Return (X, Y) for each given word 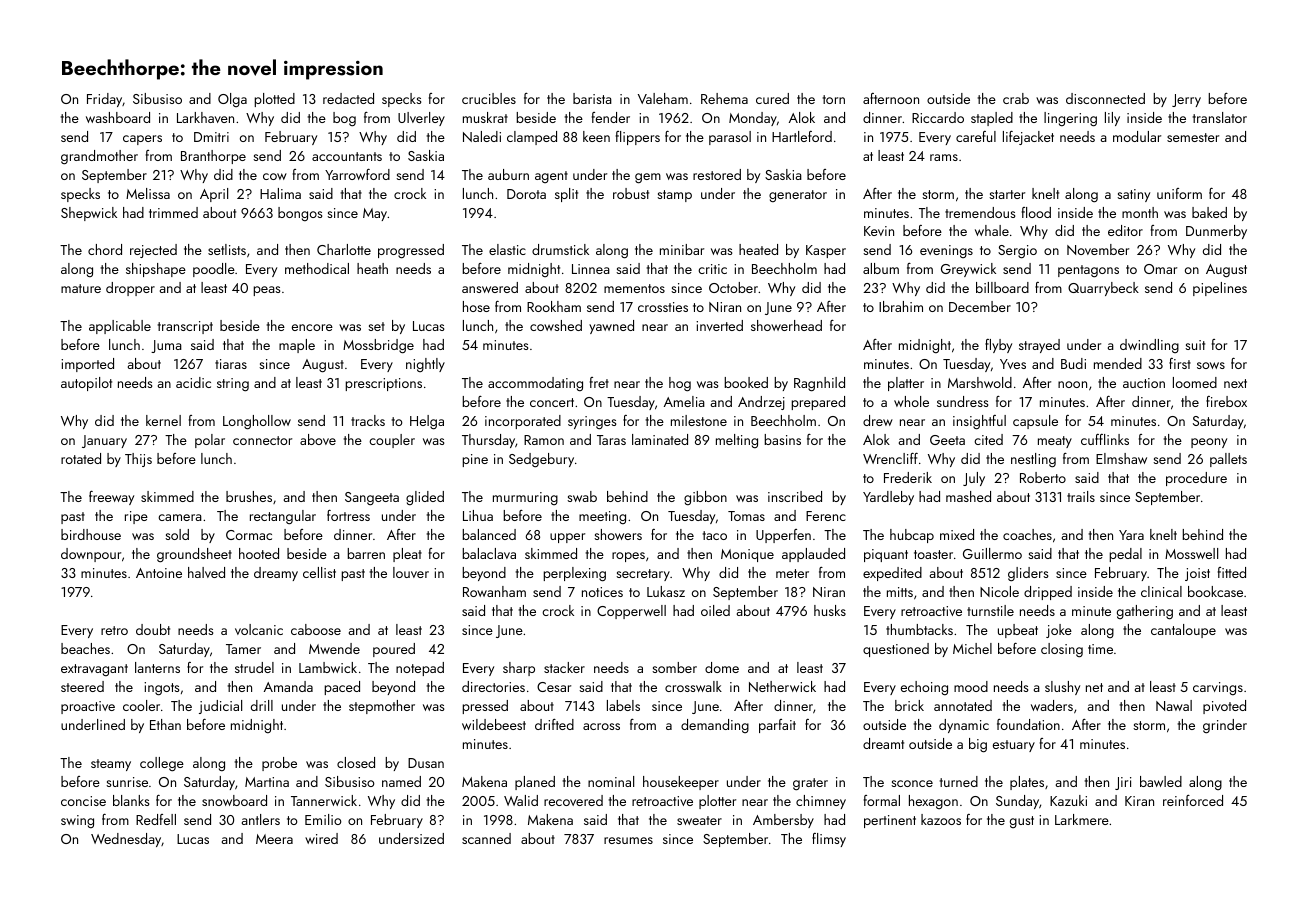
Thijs (138, 460)
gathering (1145, 612)
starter (1007, 194)
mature (81, 288)
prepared (818, 403)
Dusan (426, 763)
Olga (232, 100)
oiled (715, 610)
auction (1144, 383)
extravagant (94, 670)
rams (944, 157)
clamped (532, 138)
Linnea (591, 269)
